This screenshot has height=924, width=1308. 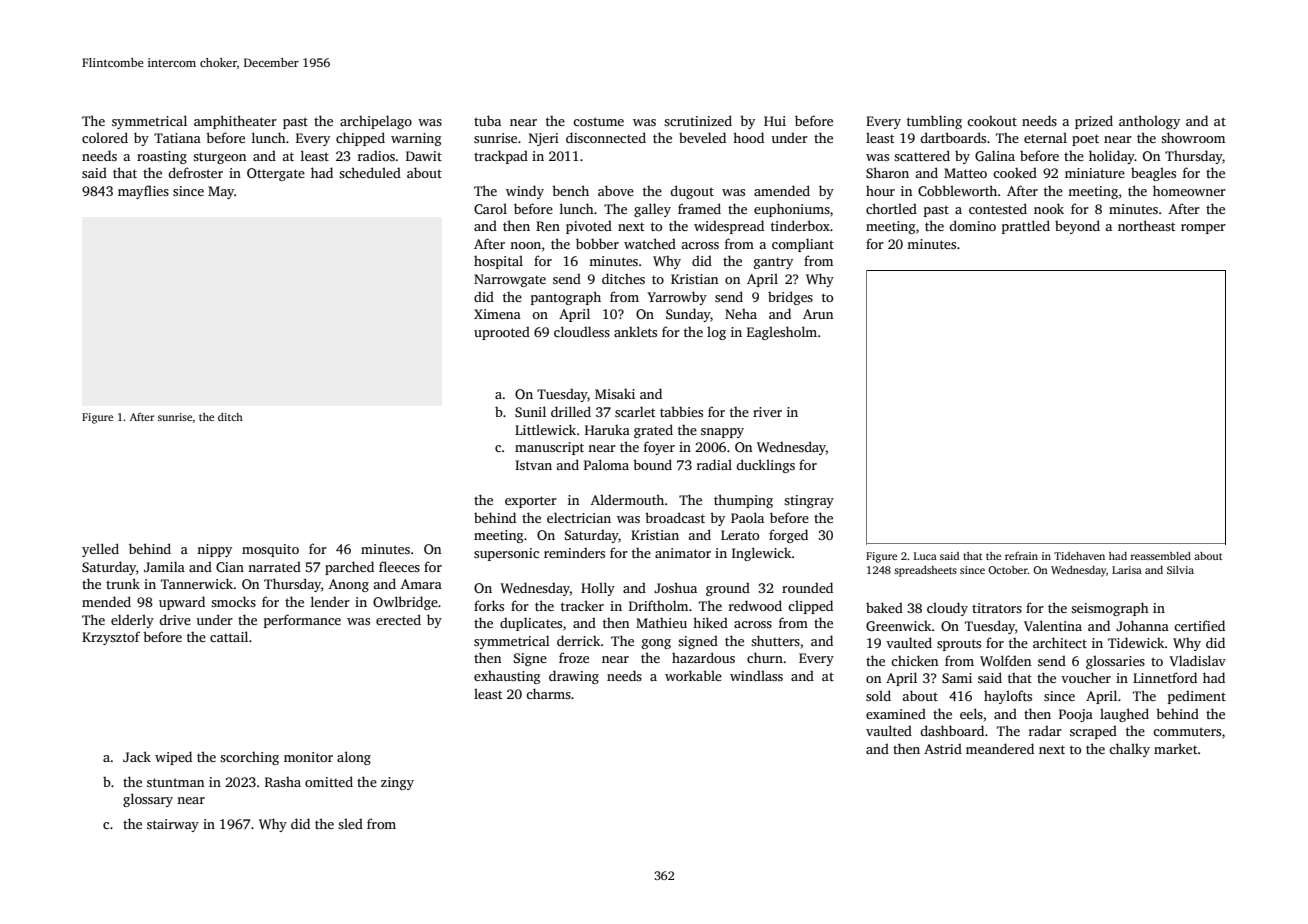 What do you see at coordinates (214, 550) in the screenshot?
I see `nippy` at bounding box center [214, 550].
